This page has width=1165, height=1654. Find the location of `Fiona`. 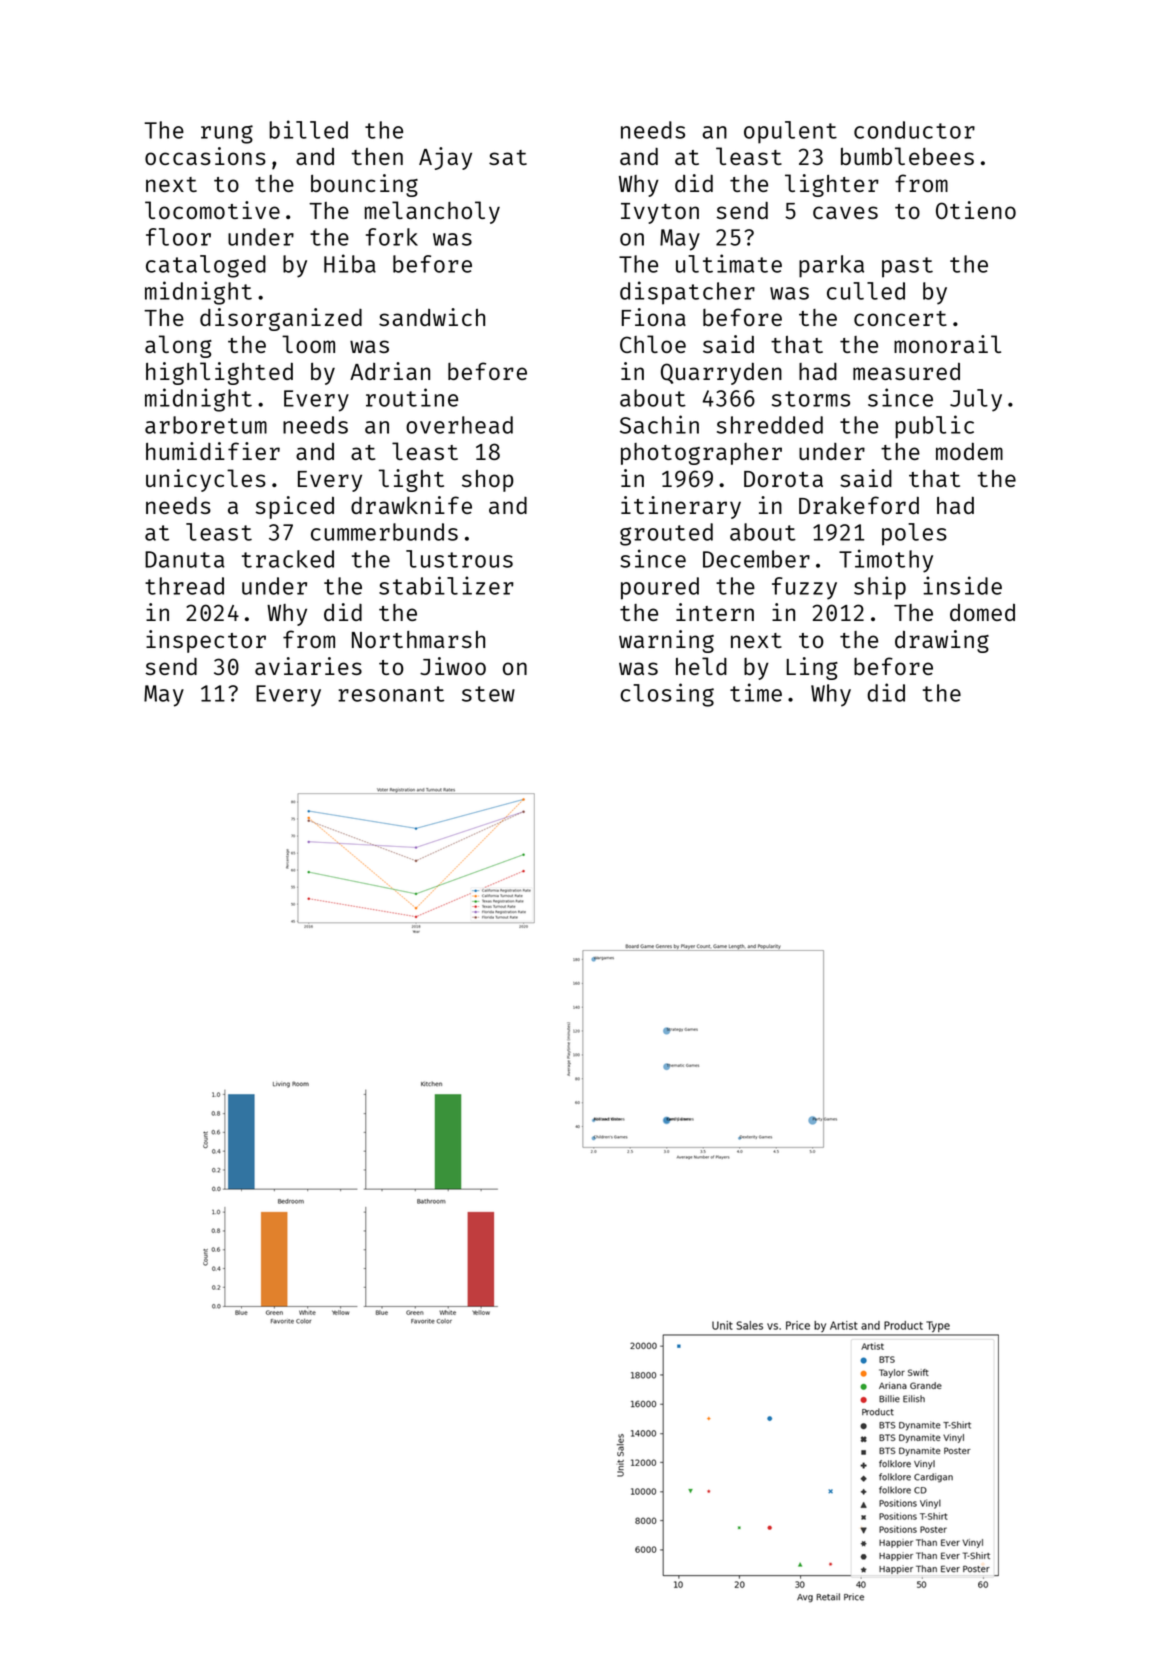

Fiona is located at coordinates (654, 317).
